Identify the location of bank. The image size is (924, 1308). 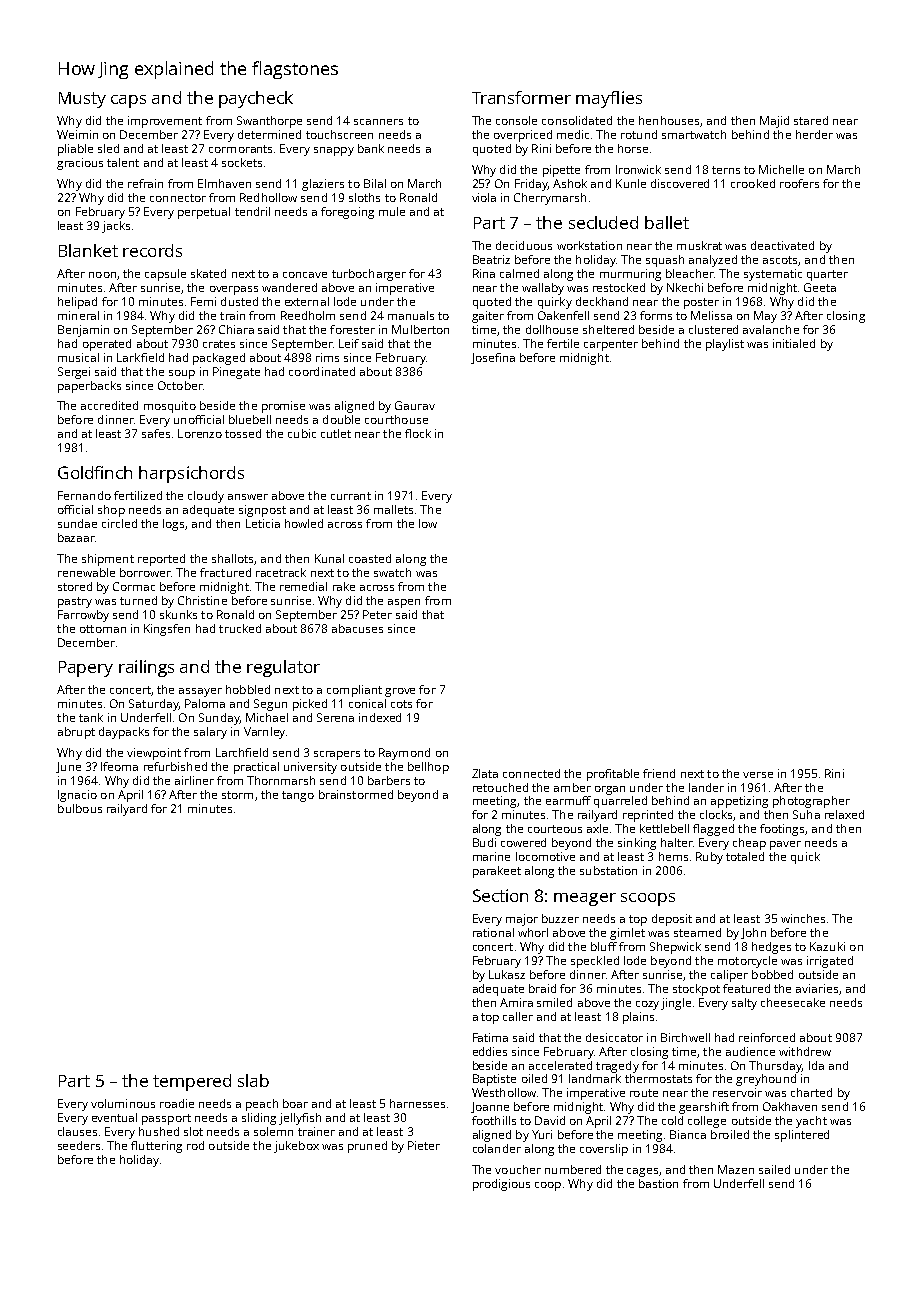
(371, 148).
